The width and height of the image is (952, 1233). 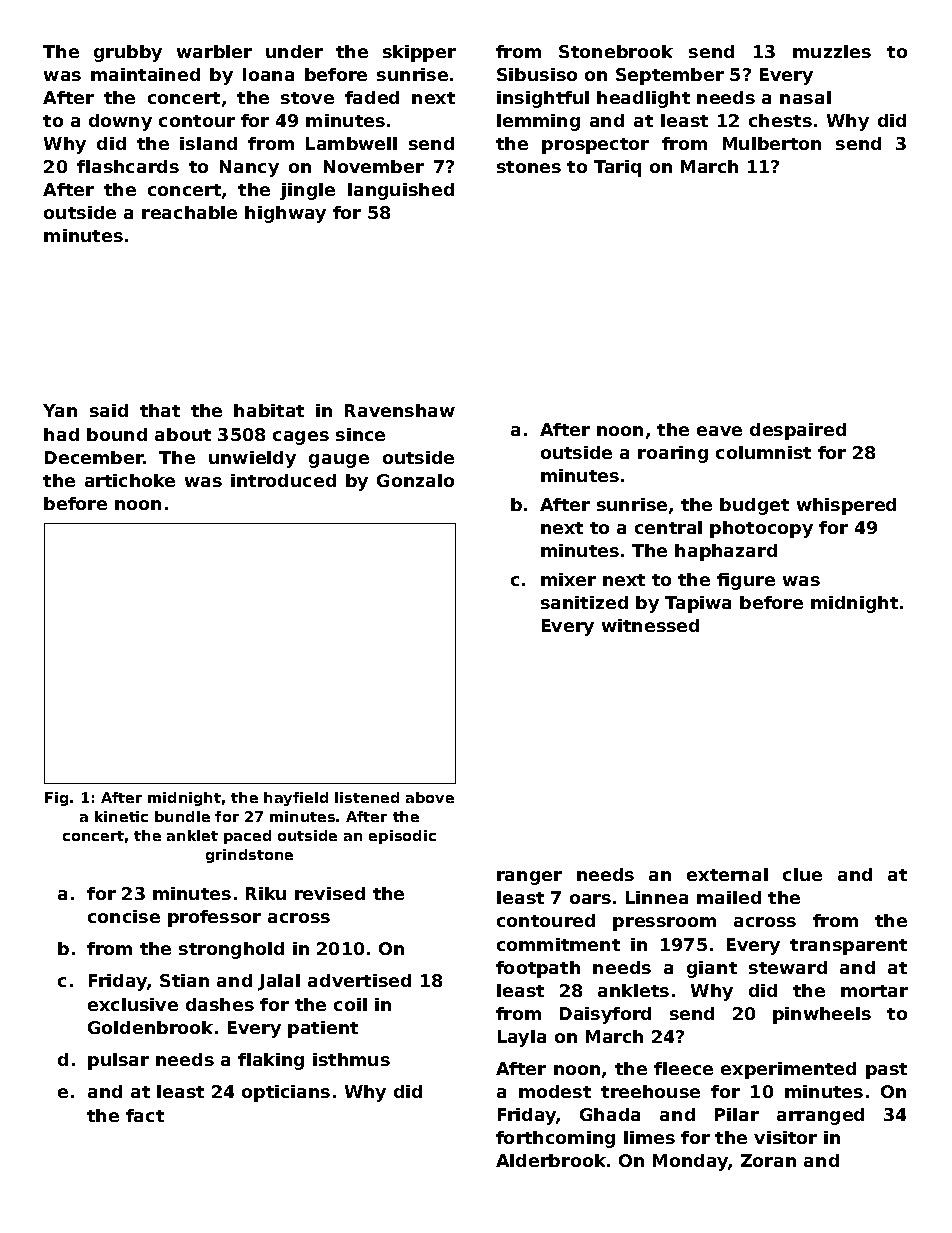 What do you see at coordinates (670, 76) in the image?
I see `September` at bounding box center [670, 76].
